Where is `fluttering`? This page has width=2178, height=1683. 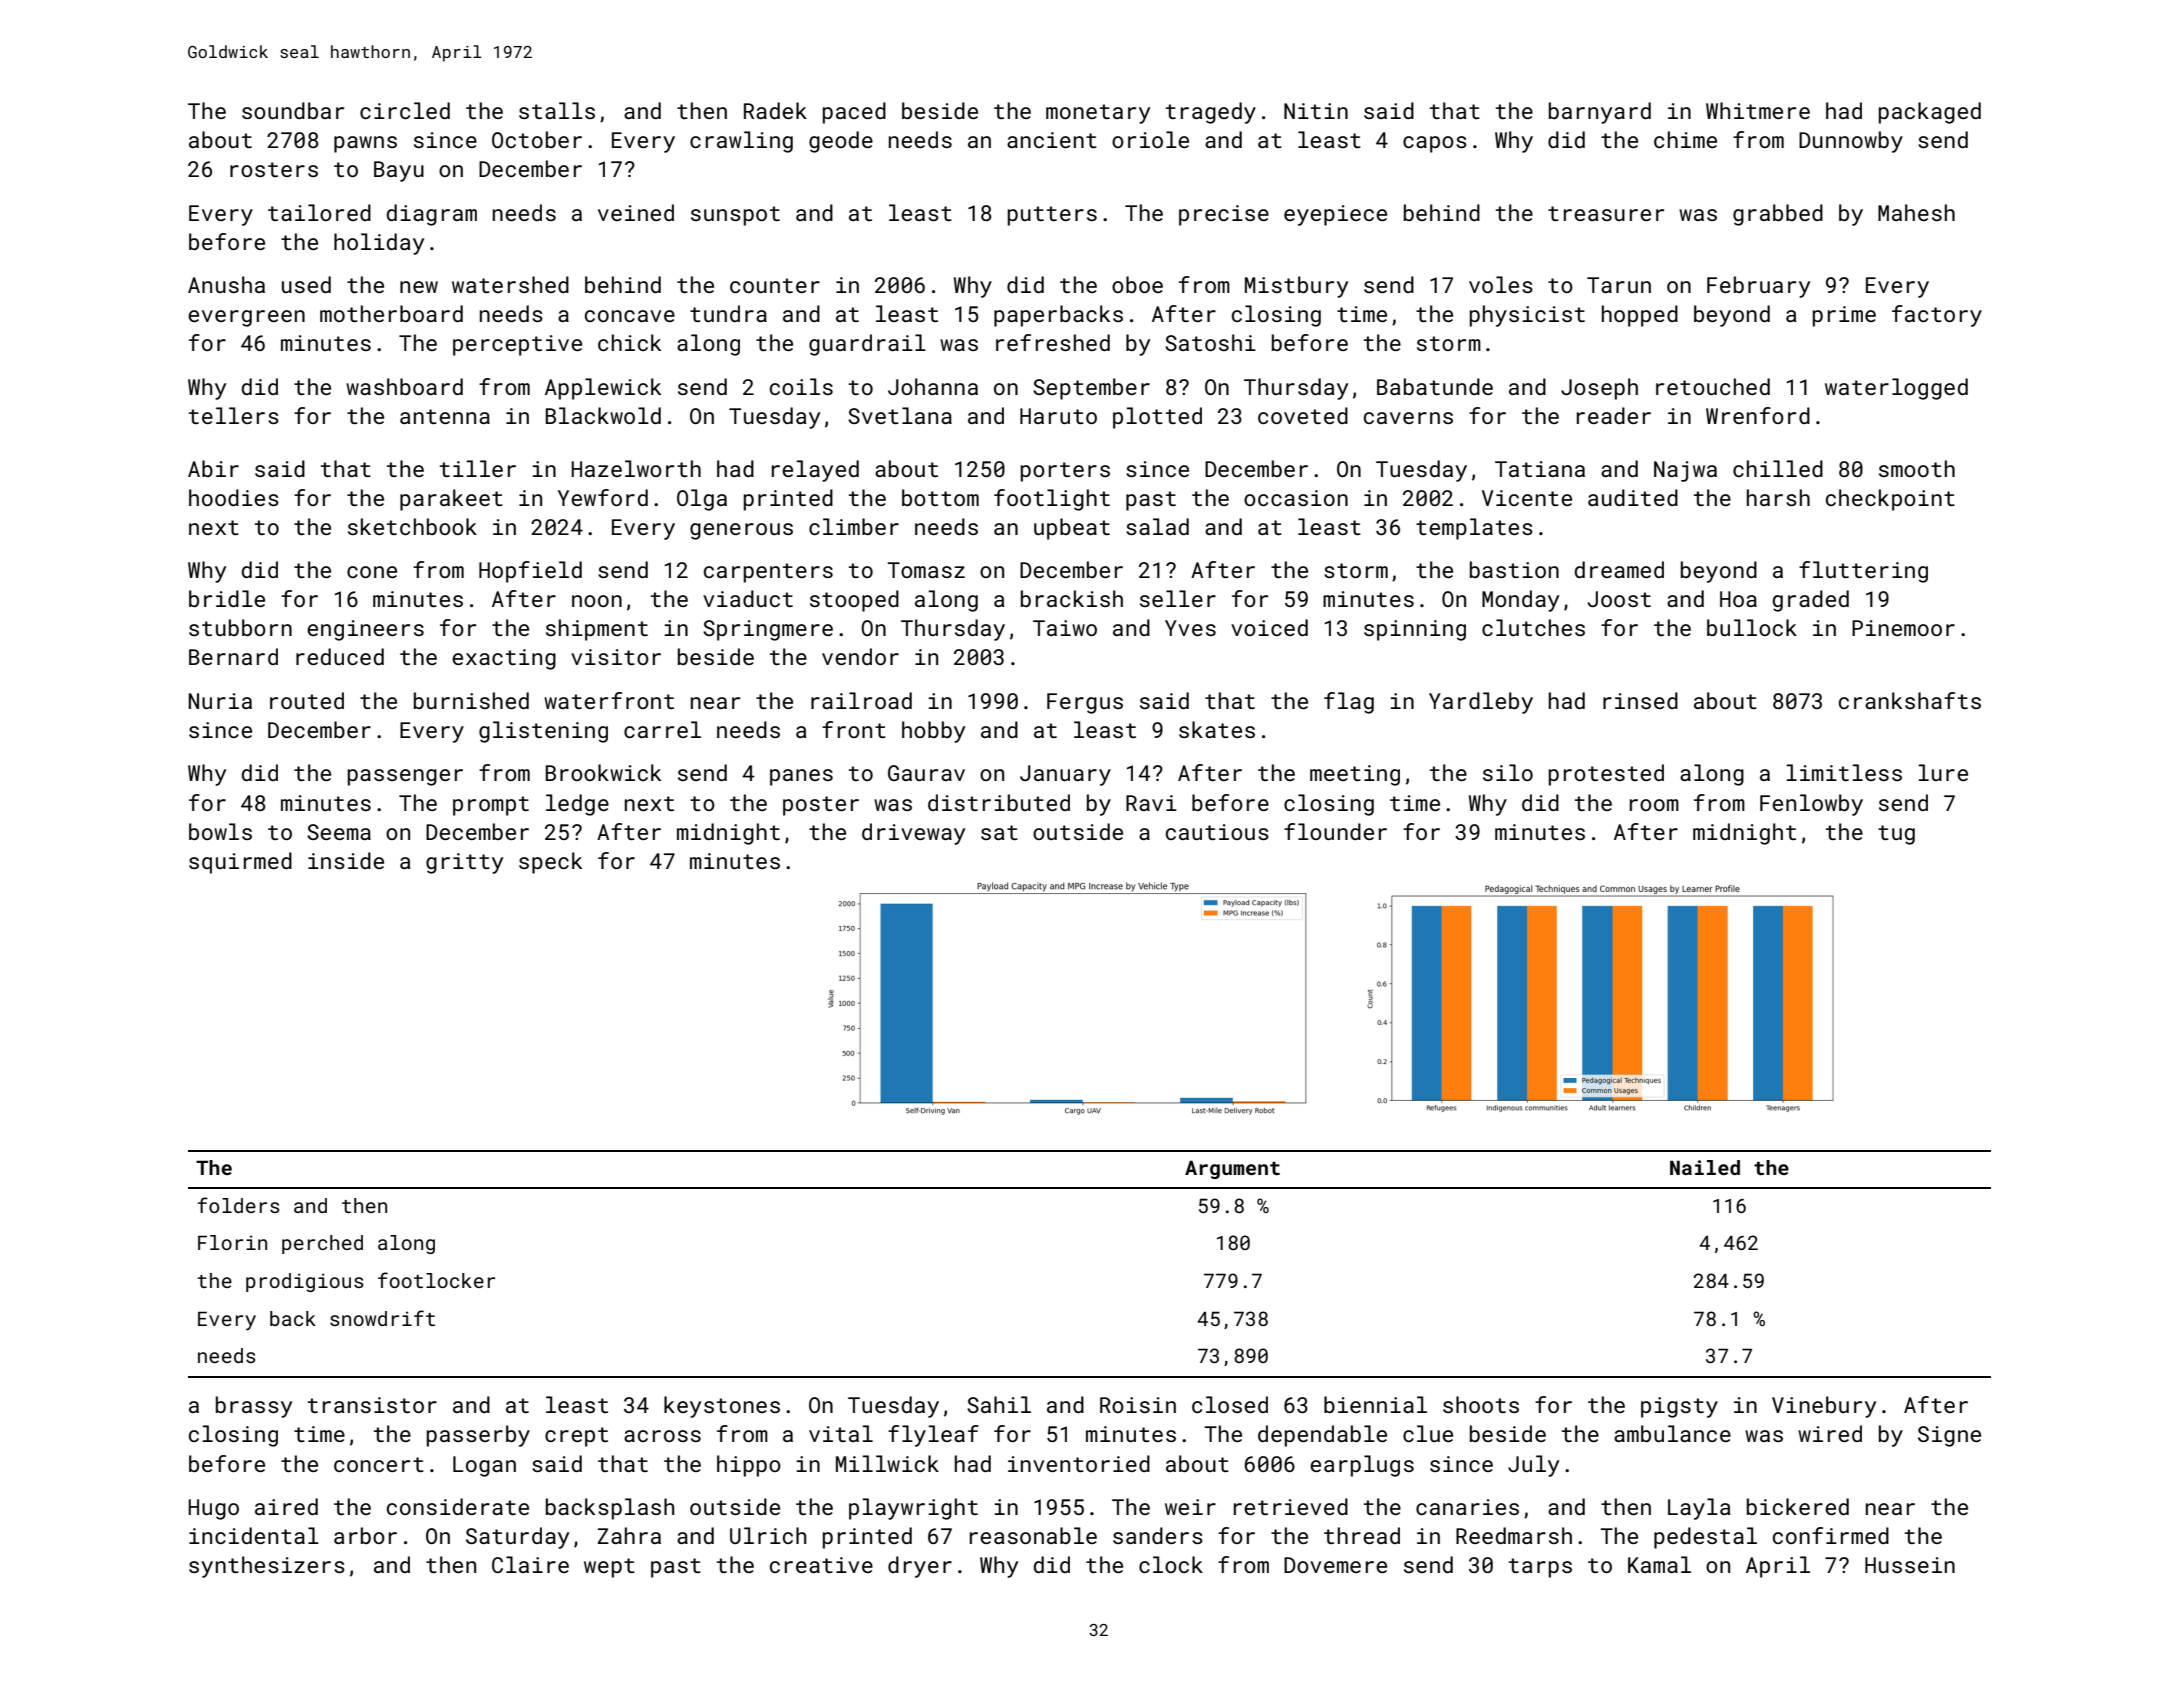 fluttering is located at coordinates (1863, 572).
